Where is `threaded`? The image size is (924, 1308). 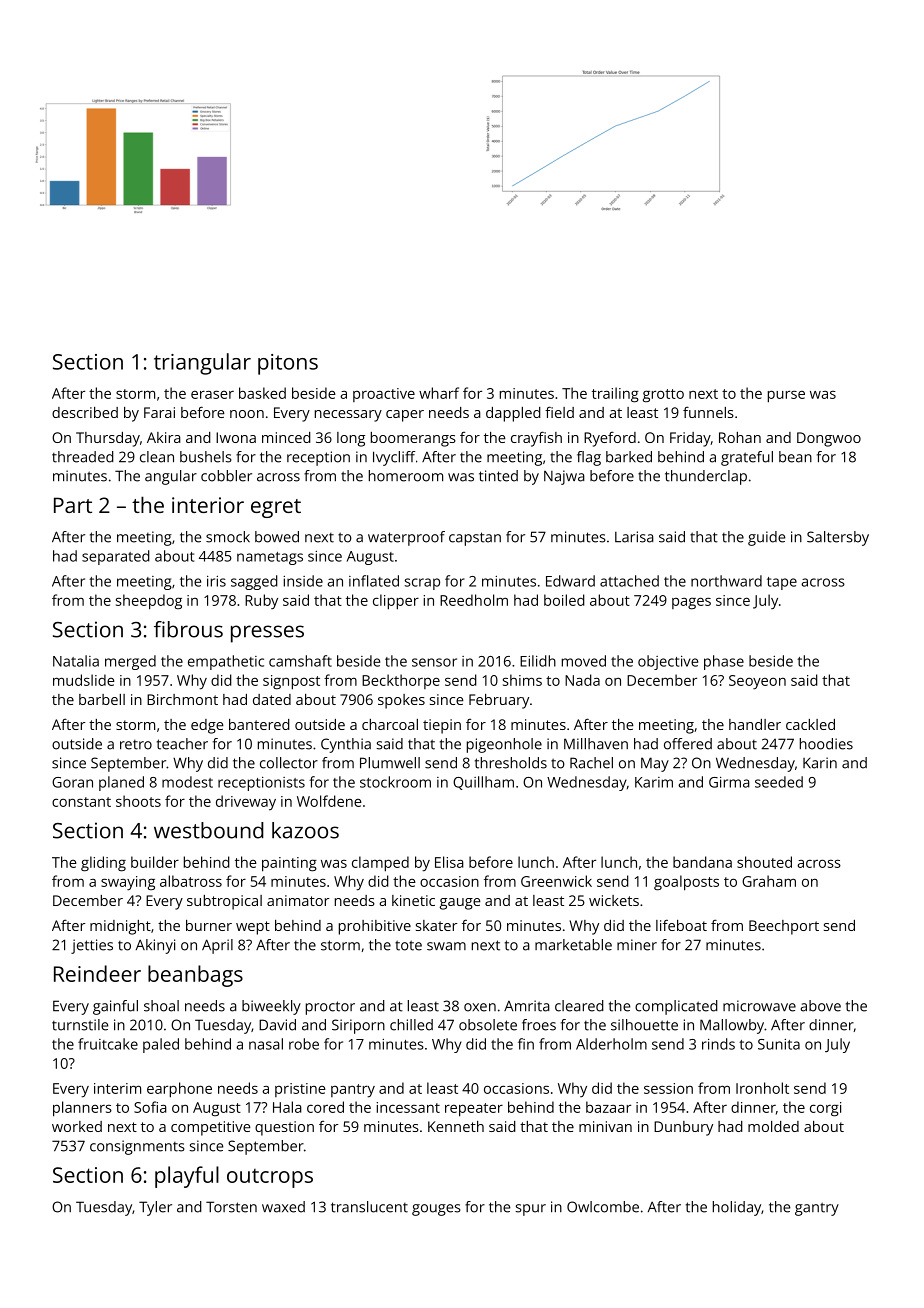
threaded is located at coordinates (83, 457).
